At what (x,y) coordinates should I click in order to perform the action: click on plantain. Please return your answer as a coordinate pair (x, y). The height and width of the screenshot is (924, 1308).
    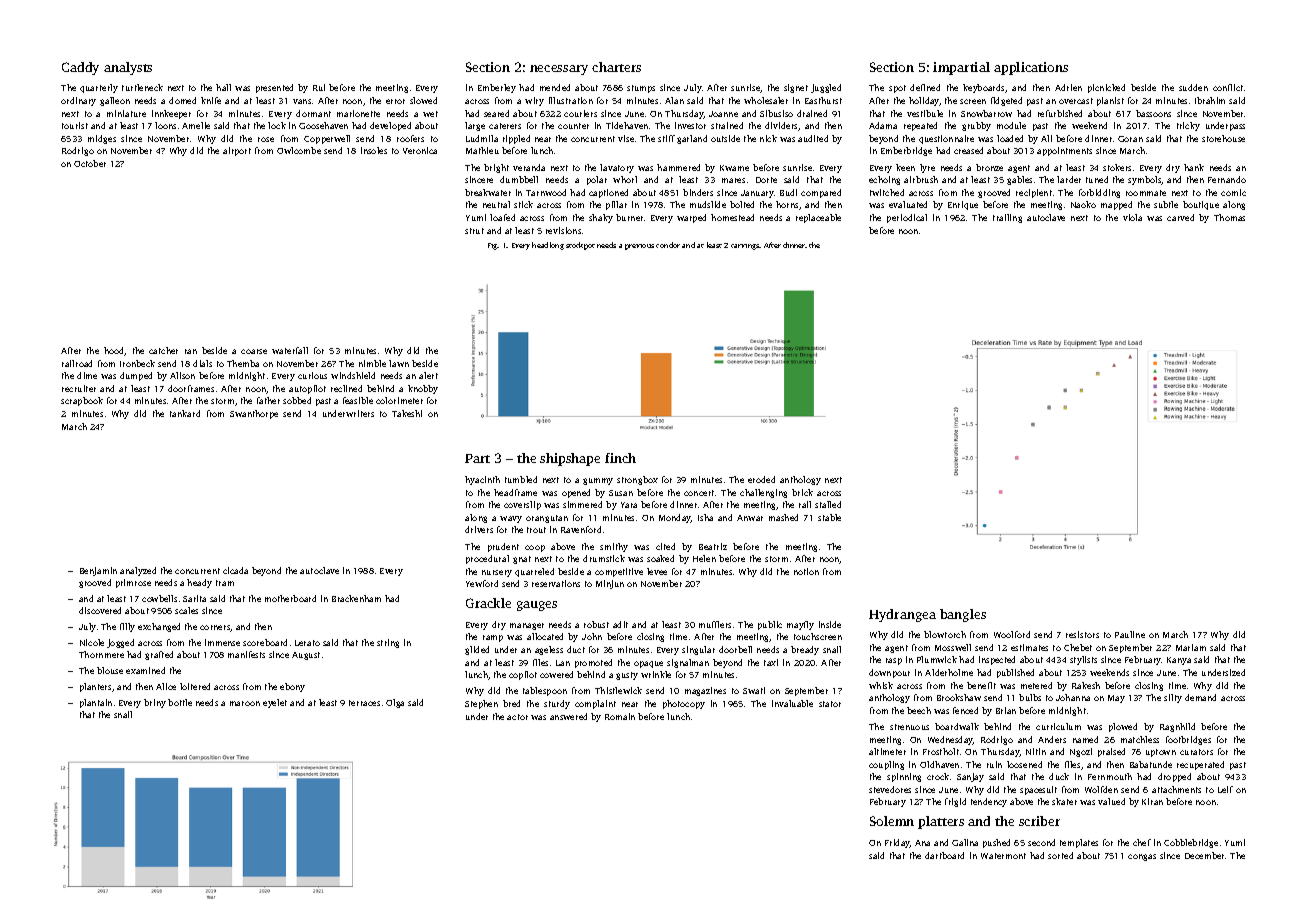
    Looking at the image, I should click on (96, 703).
